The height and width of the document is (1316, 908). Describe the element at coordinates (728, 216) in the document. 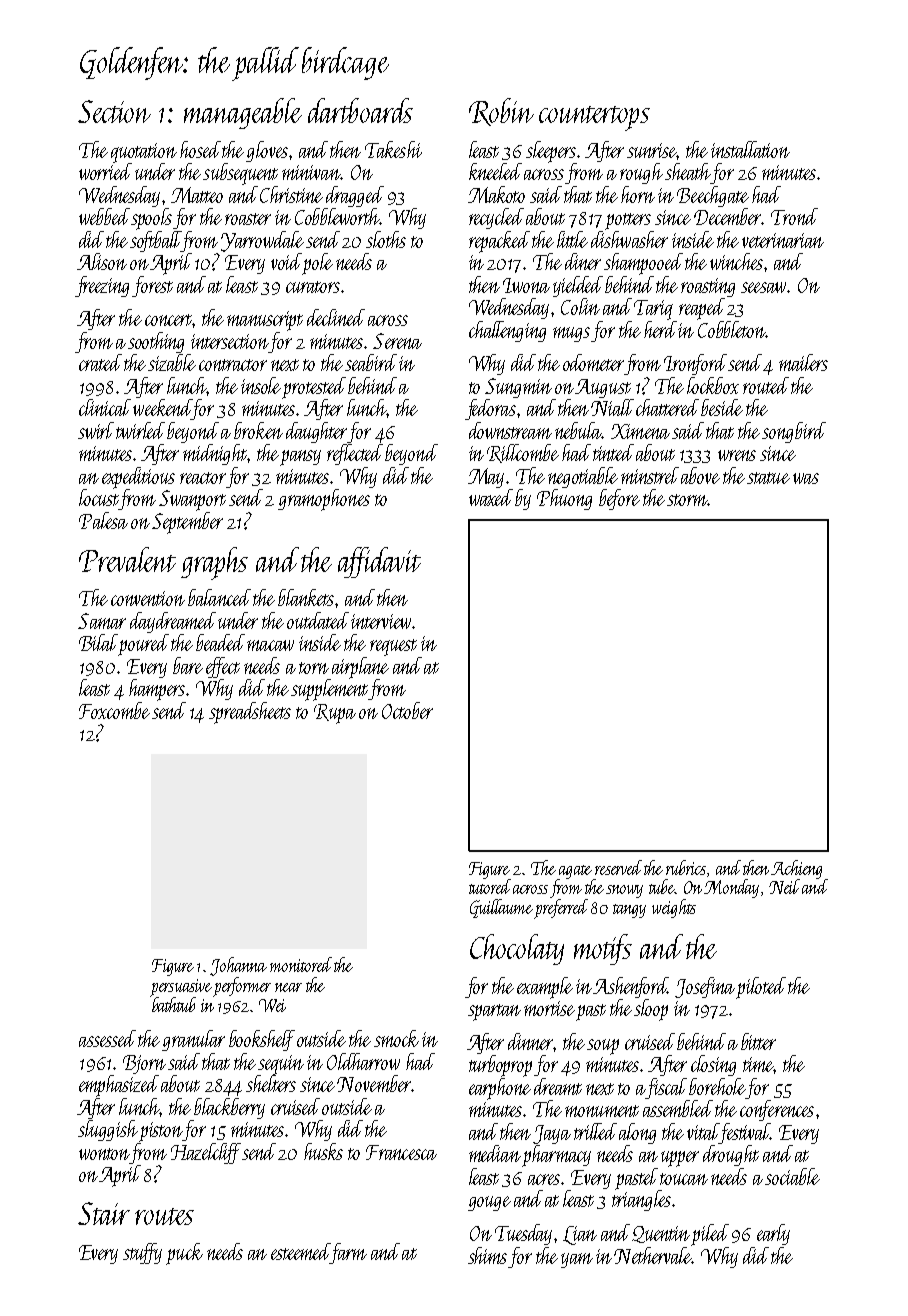

I see `December` at that location.
